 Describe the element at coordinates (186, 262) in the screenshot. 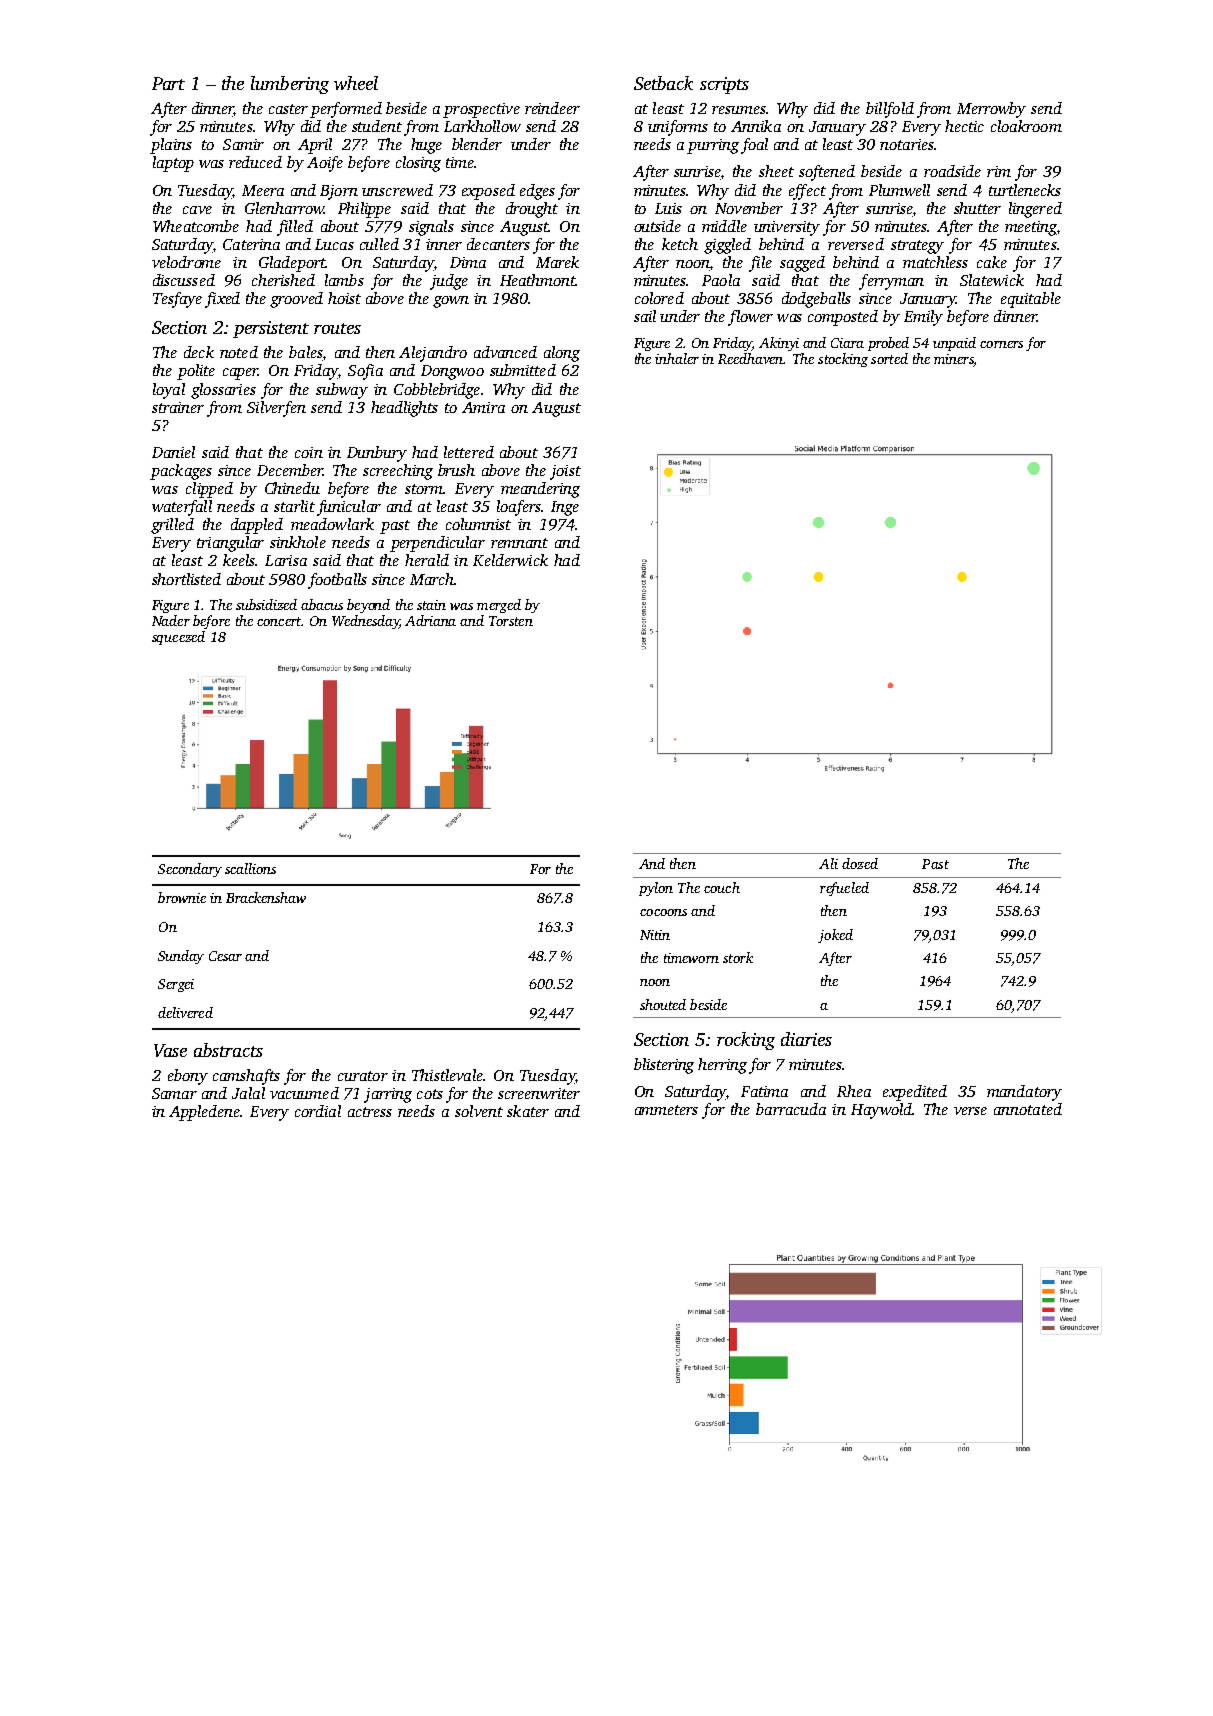

I see `velodrome` at that location.
